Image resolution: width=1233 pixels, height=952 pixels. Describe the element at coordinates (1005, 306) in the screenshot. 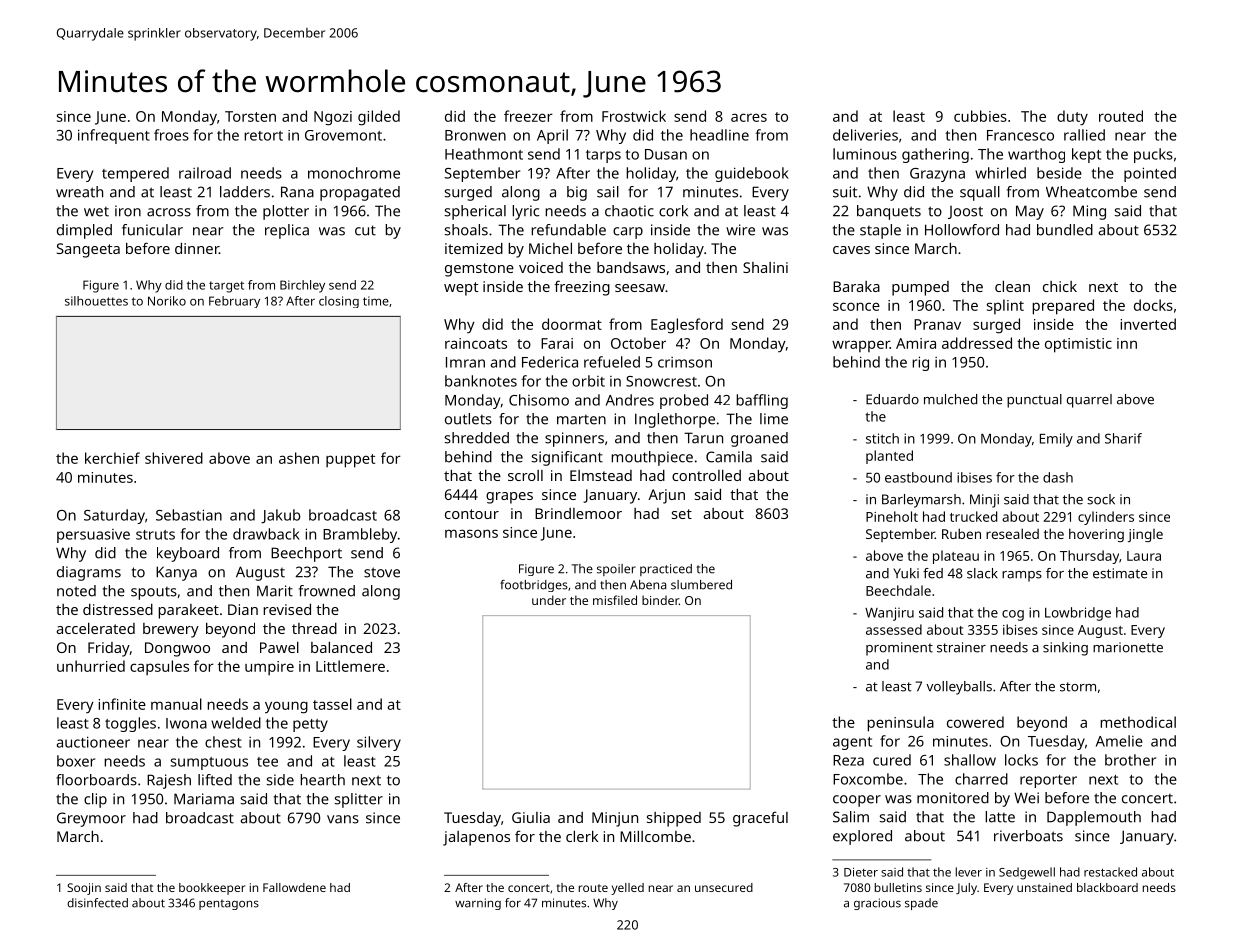

I see `splint` at that location.
